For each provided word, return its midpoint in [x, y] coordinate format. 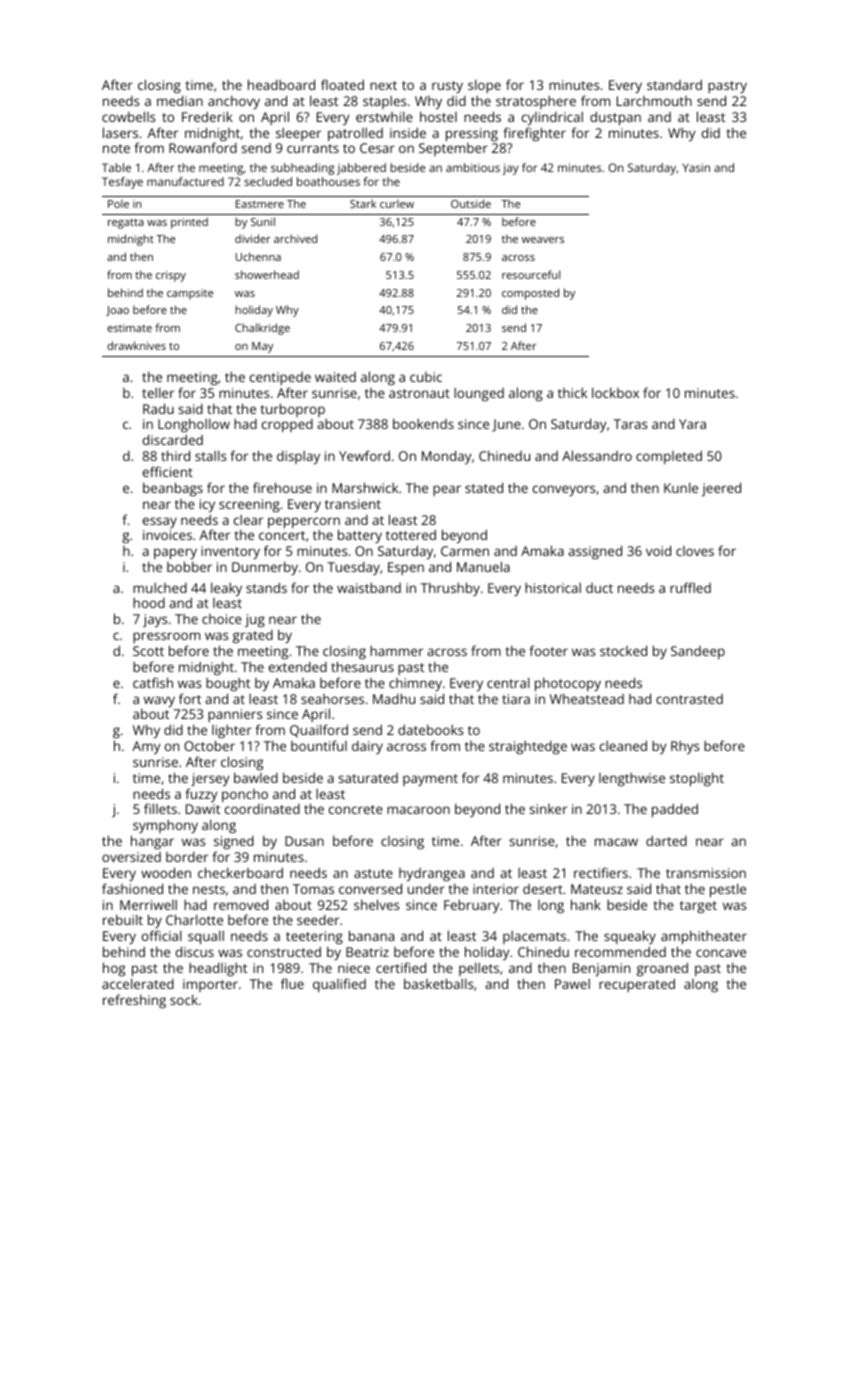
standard [674, 84]
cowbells [128, 116]
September [453, 149]
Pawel [572, 984]
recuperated [637, 985]
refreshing [134, 1001]
